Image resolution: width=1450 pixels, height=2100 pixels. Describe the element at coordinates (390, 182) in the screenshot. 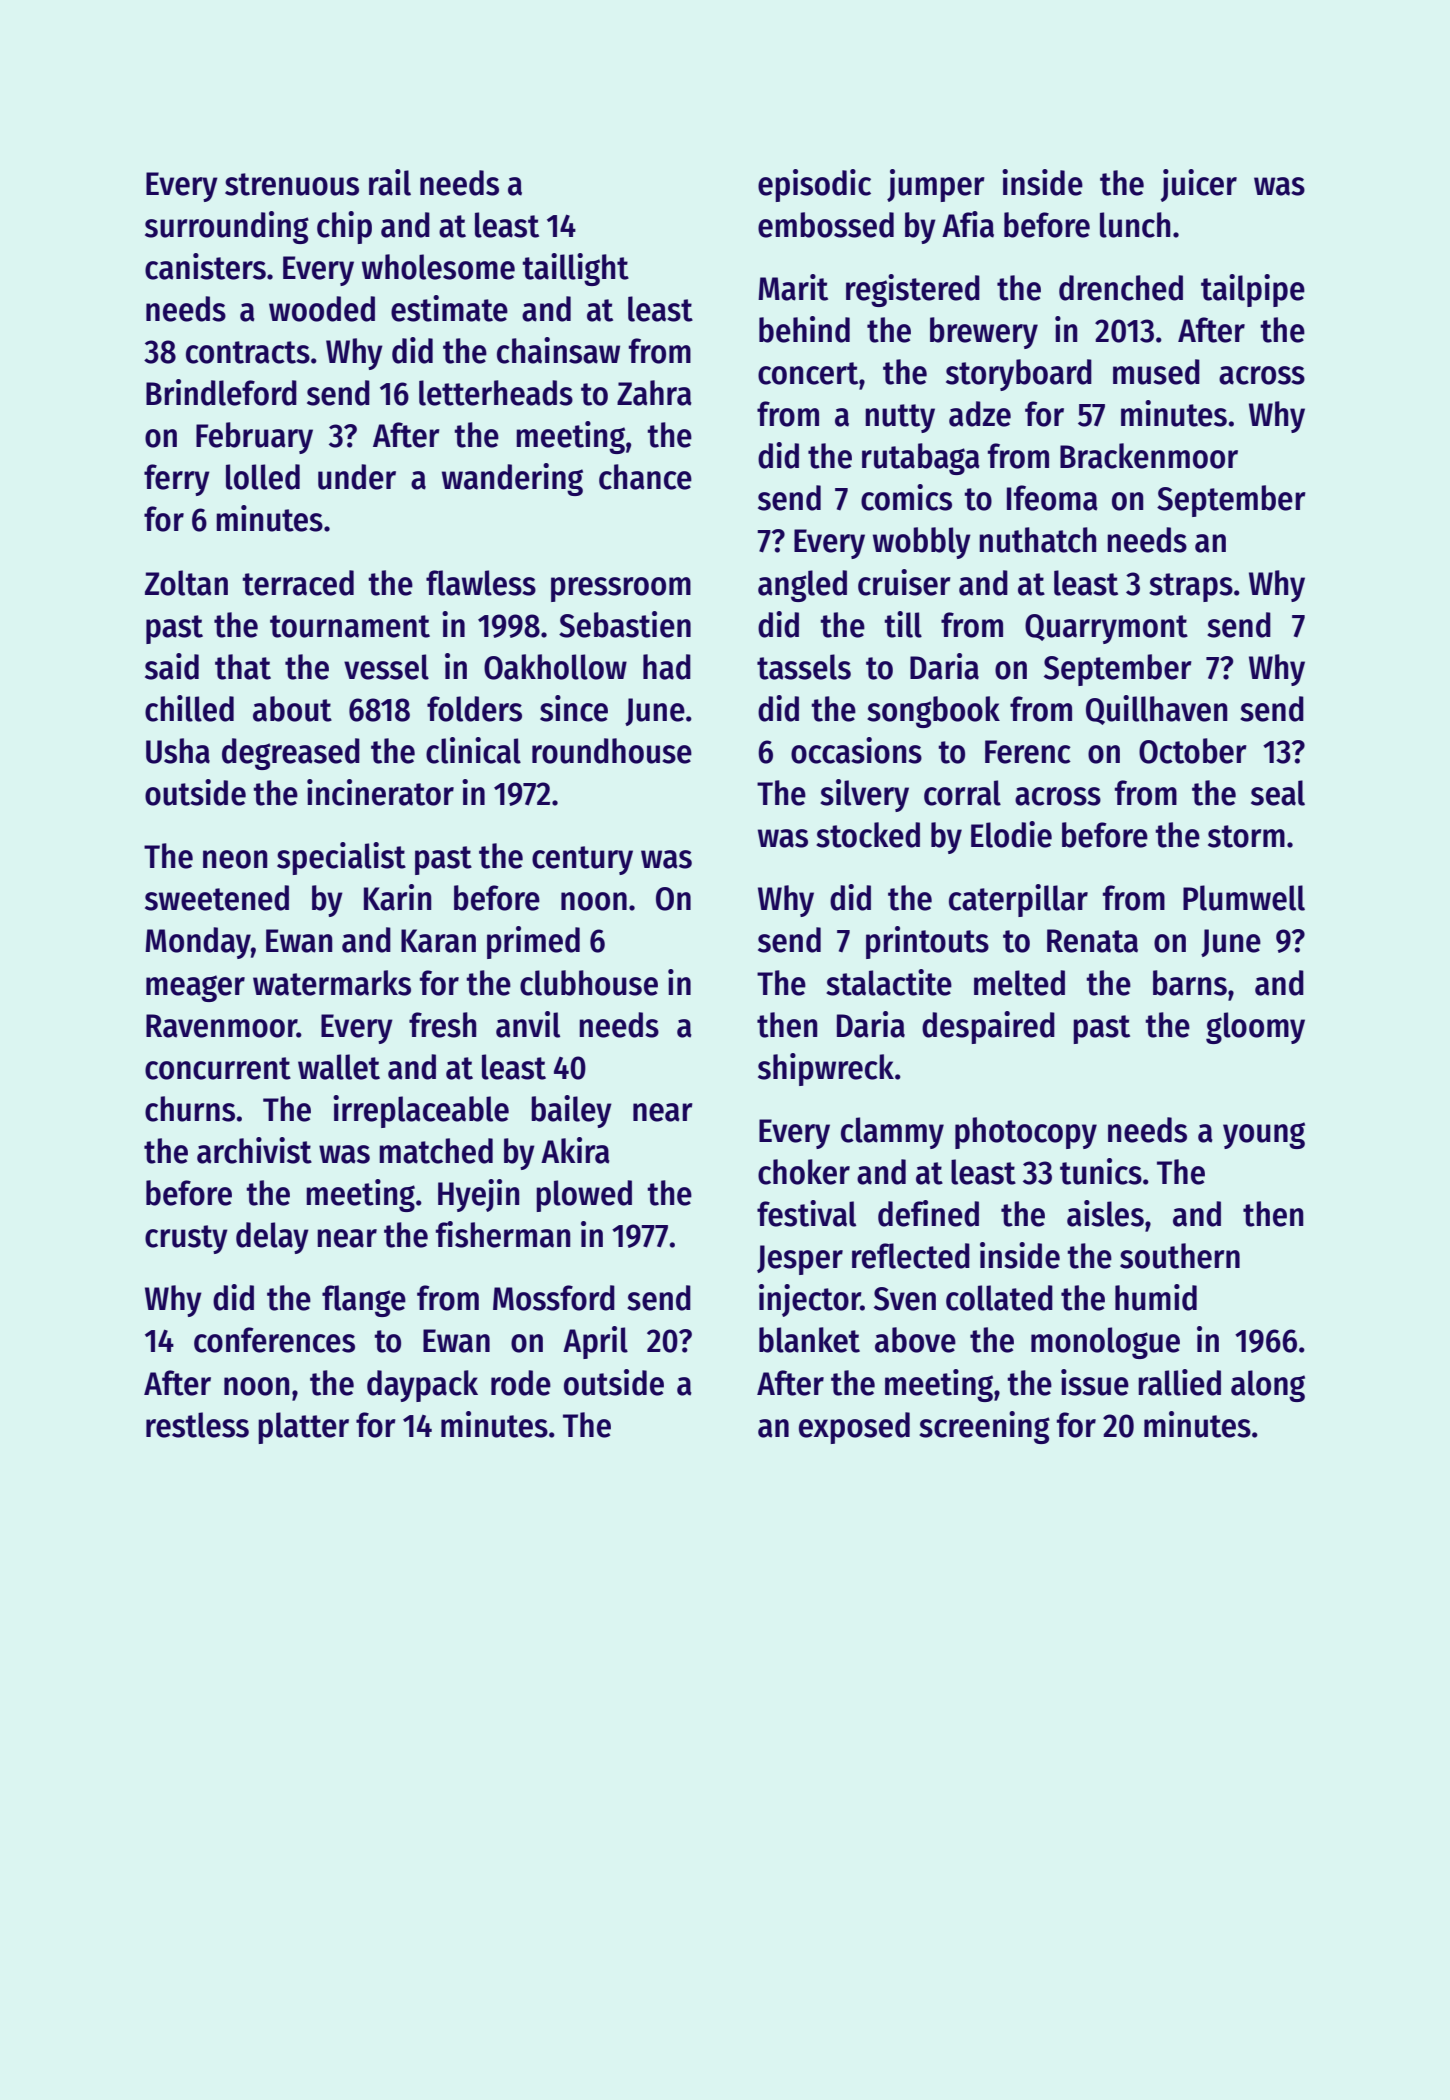

I see `rail` at that location.
